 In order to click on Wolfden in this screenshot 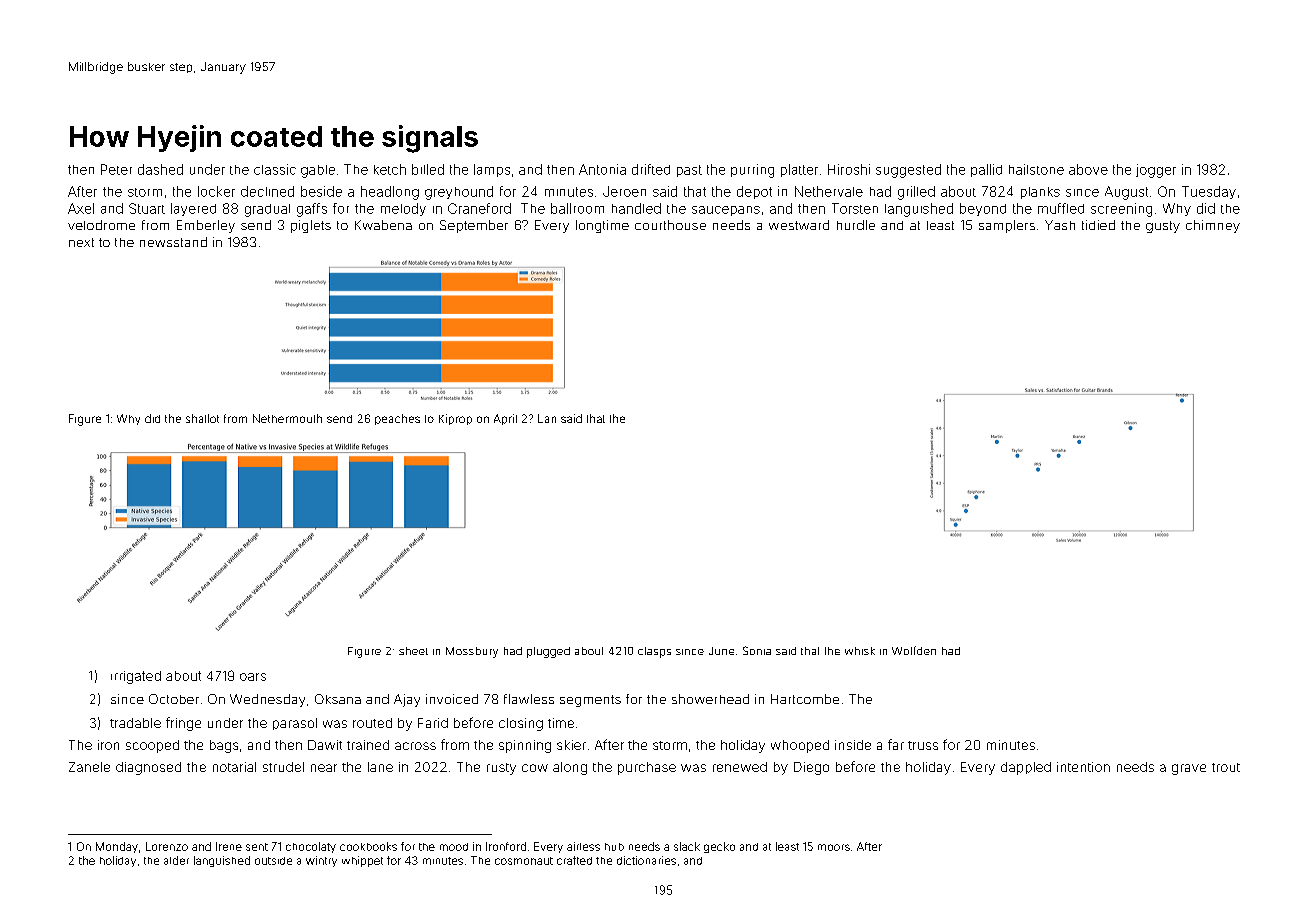, I will do `click(914, 650)`.
